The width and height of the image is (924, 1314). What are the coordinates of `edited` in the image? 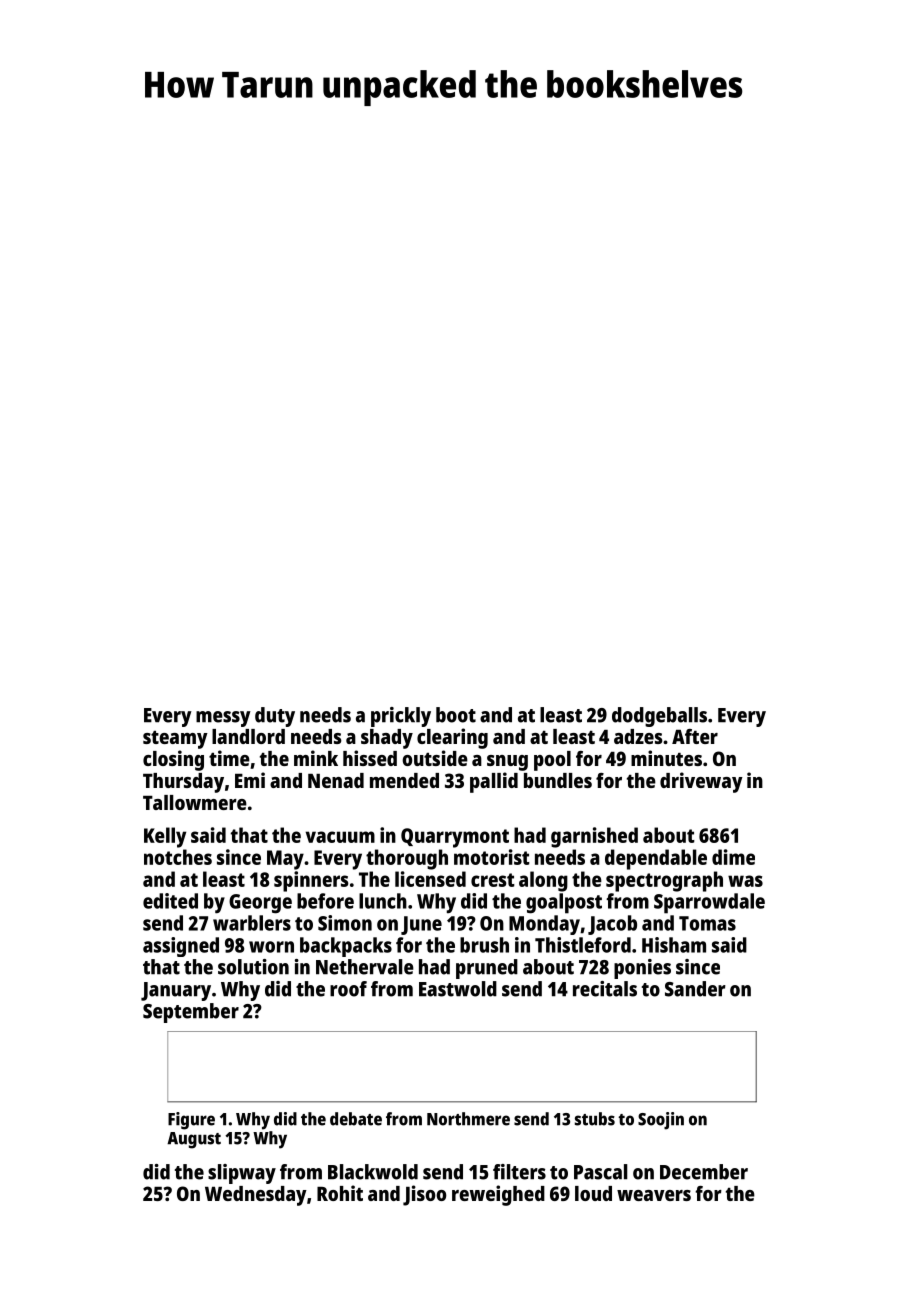 It's located at (170, 901).
